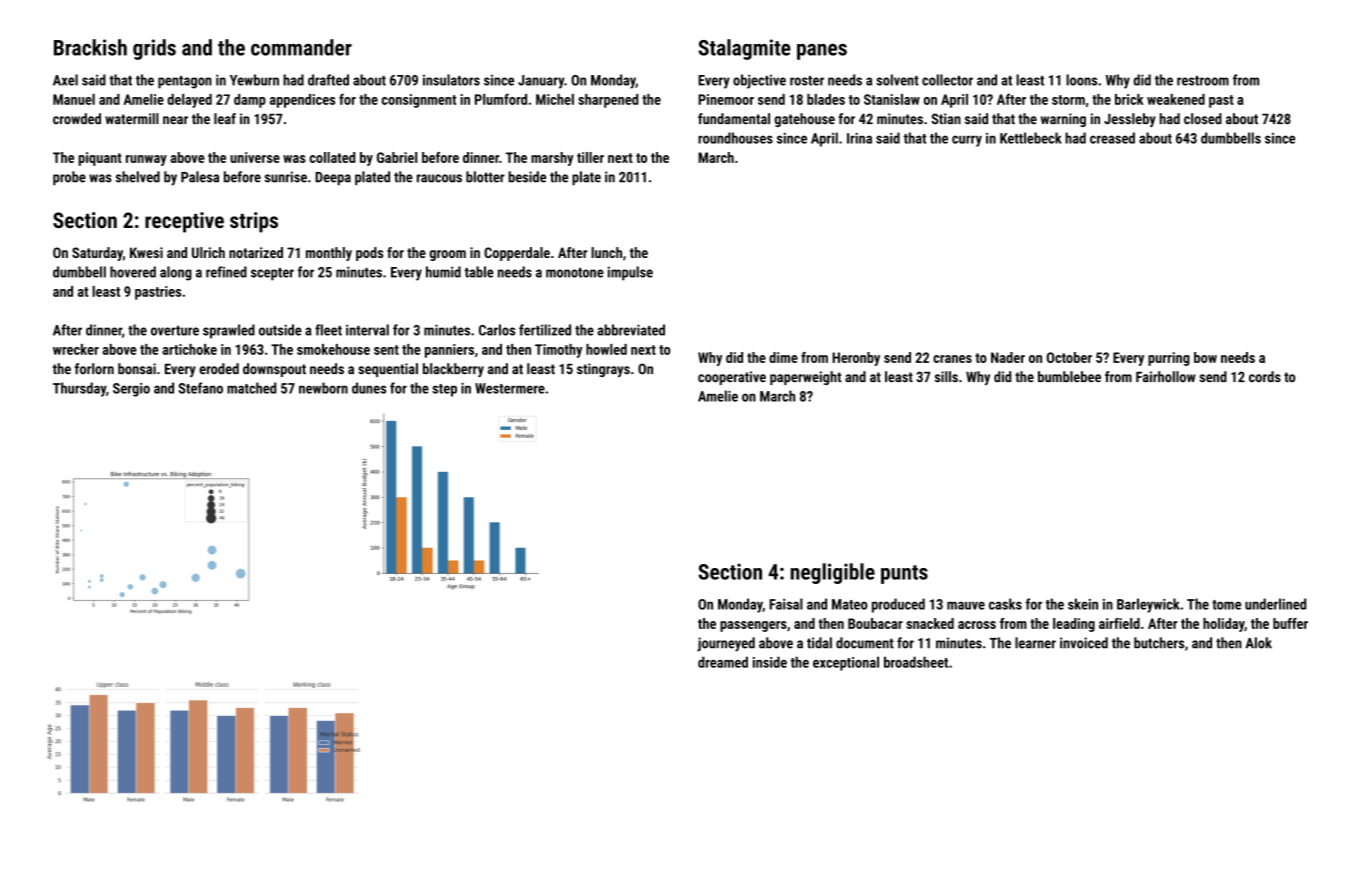 This image has width=1372, height=887. I want to click on Stalagmite, so click(744, 49).
